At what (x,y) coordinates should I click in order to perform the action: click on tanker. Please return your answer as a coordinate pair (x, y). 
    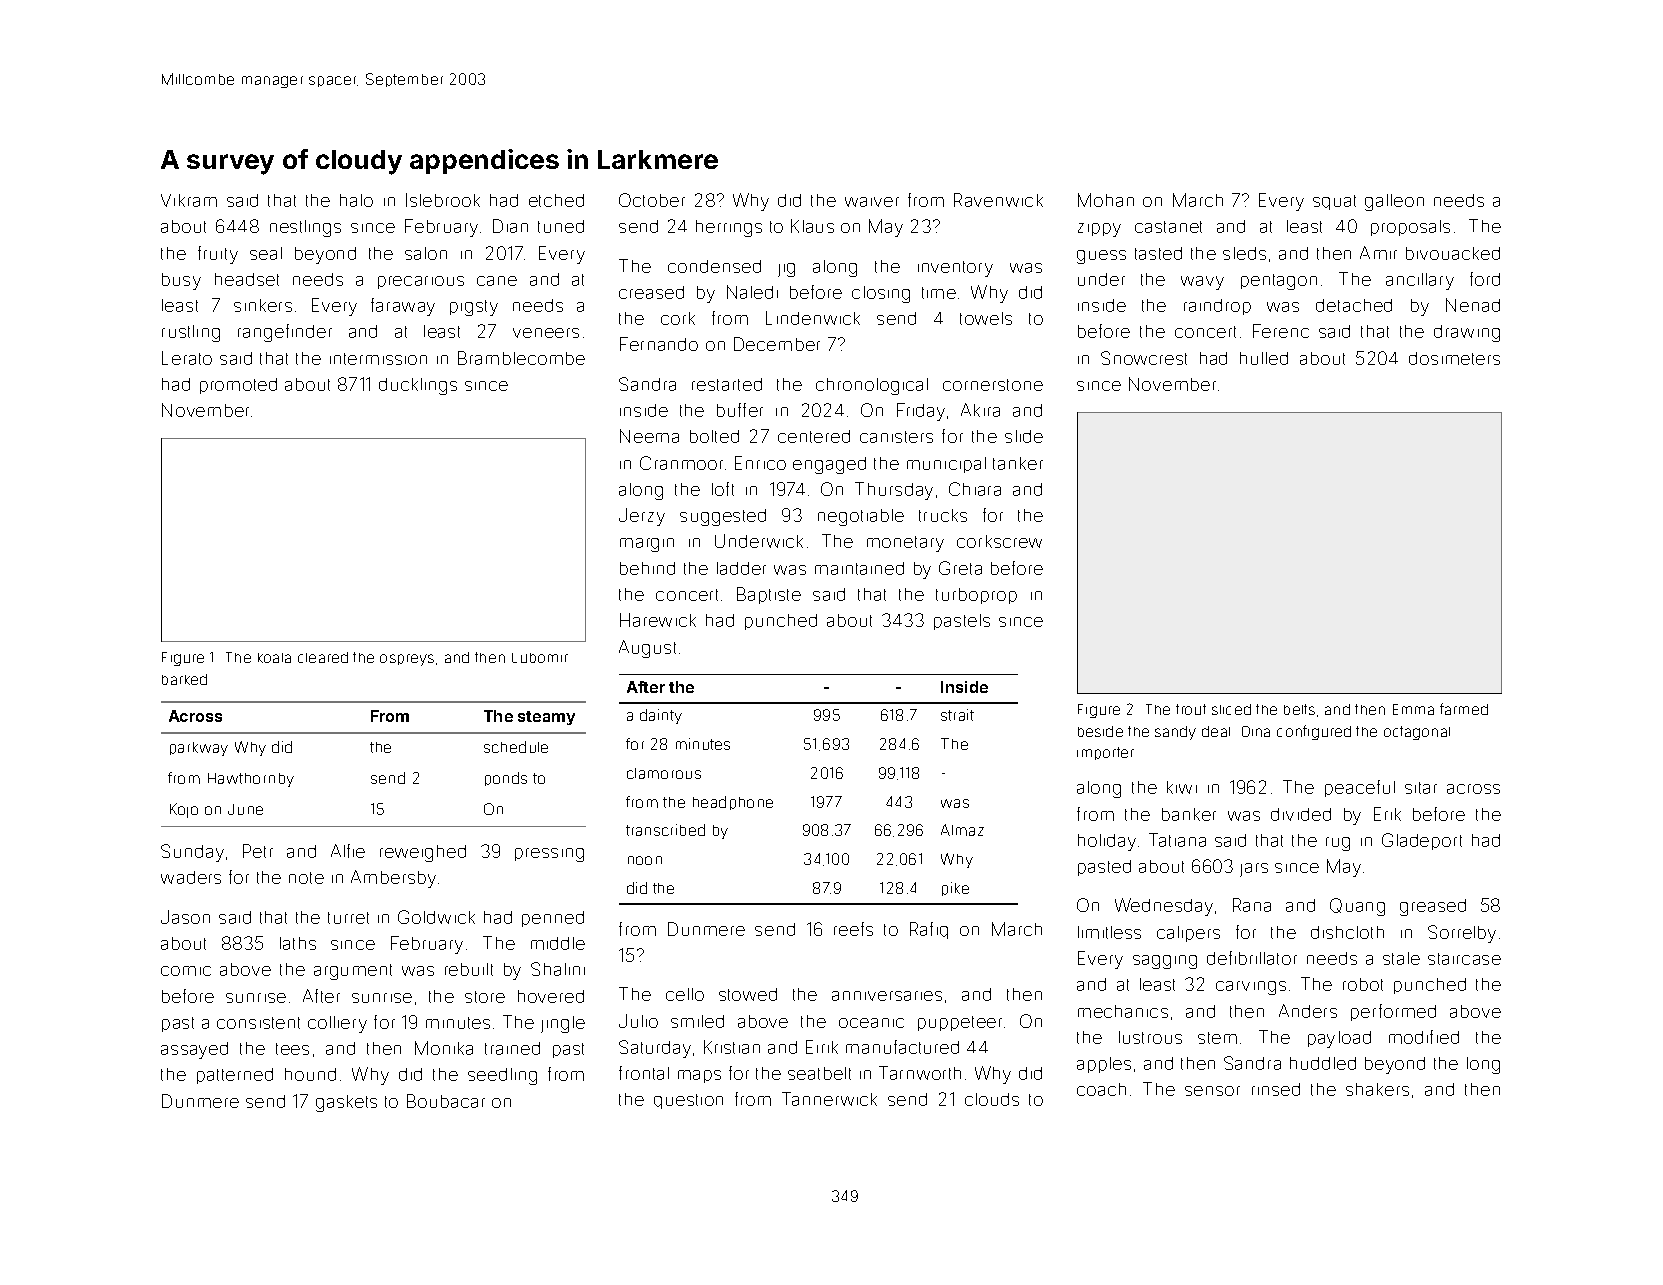
    Looking at the image, I should click on (1018, 463).
